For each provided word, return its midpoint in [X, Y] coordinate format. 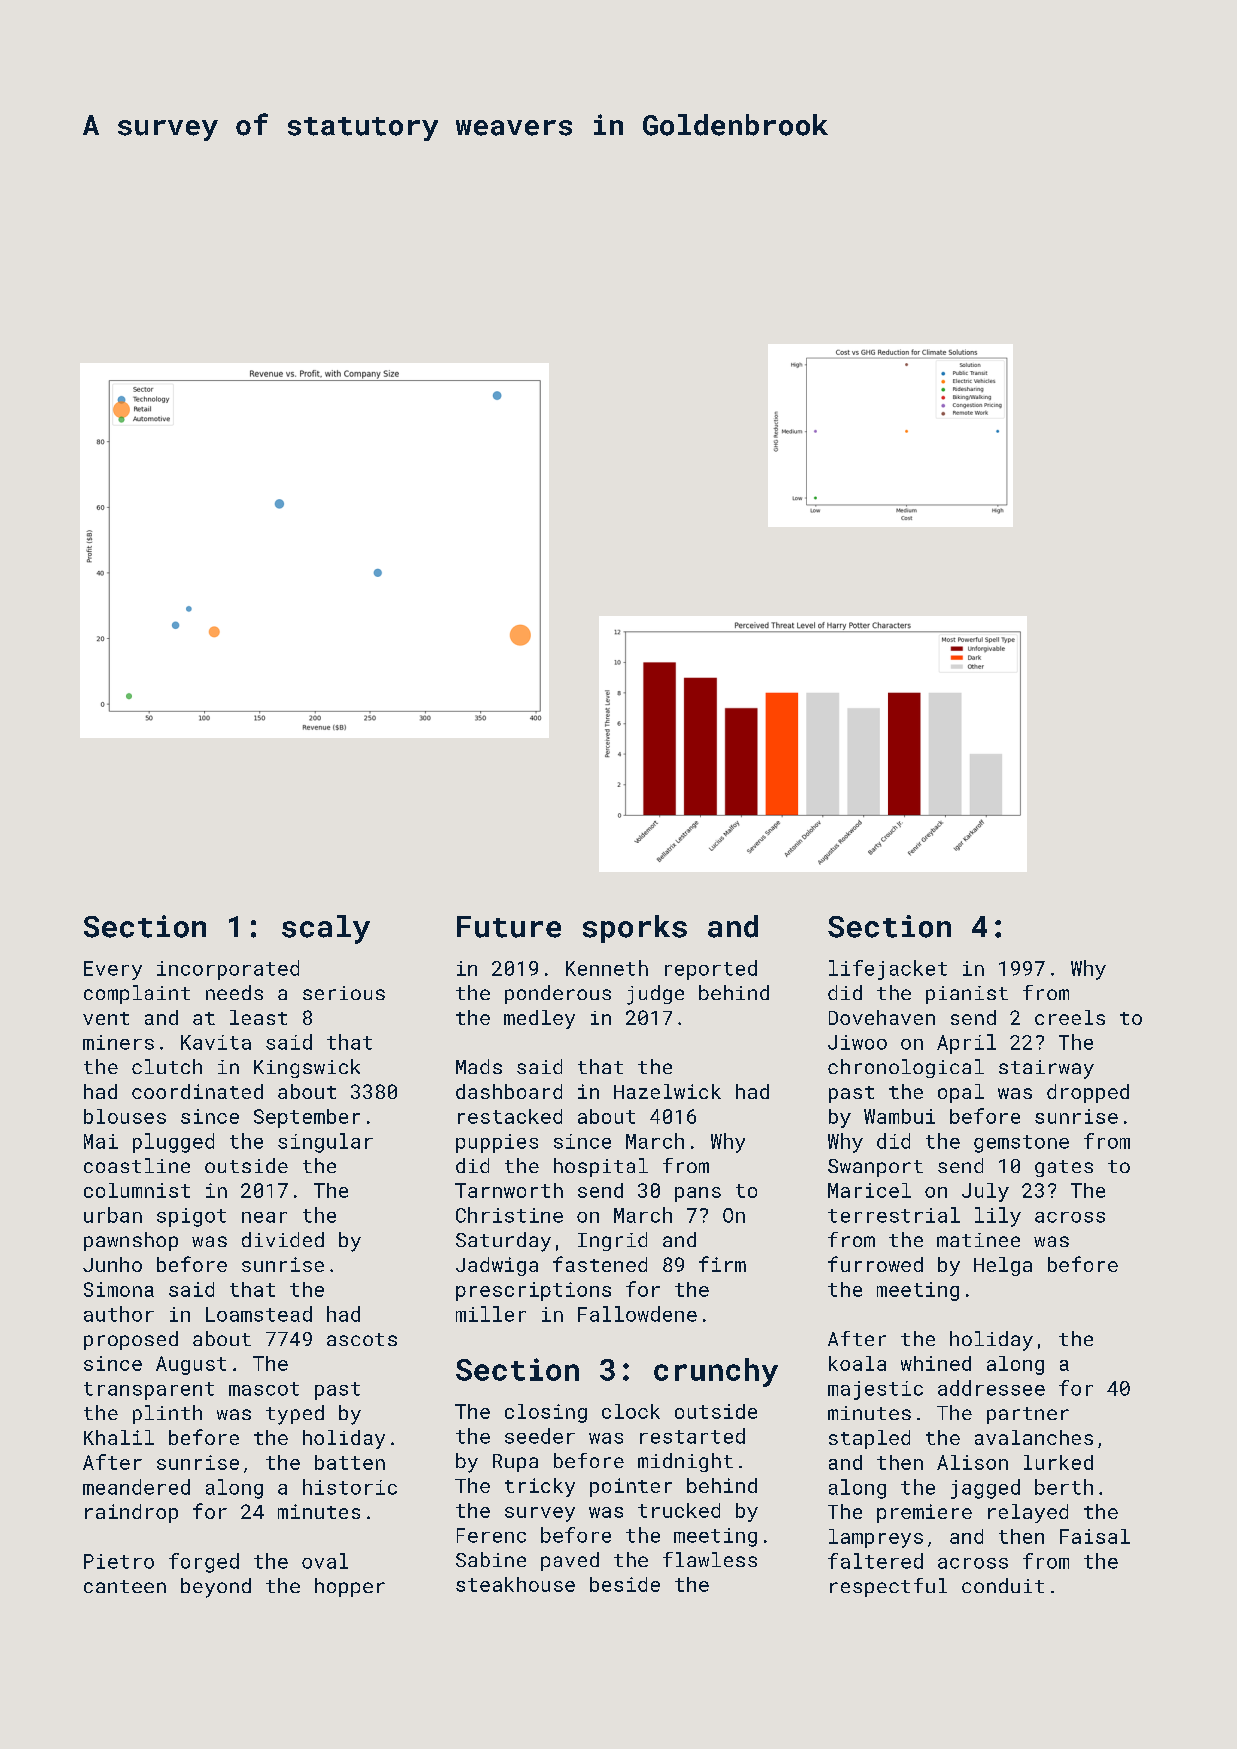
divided [283, 1239]
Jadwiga [497, 1266]
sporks [635, 929]
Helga [1003, 1266]
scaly [326, 929]
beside [625, 1584]
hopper [350, 1587]
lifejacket [888, 970]
